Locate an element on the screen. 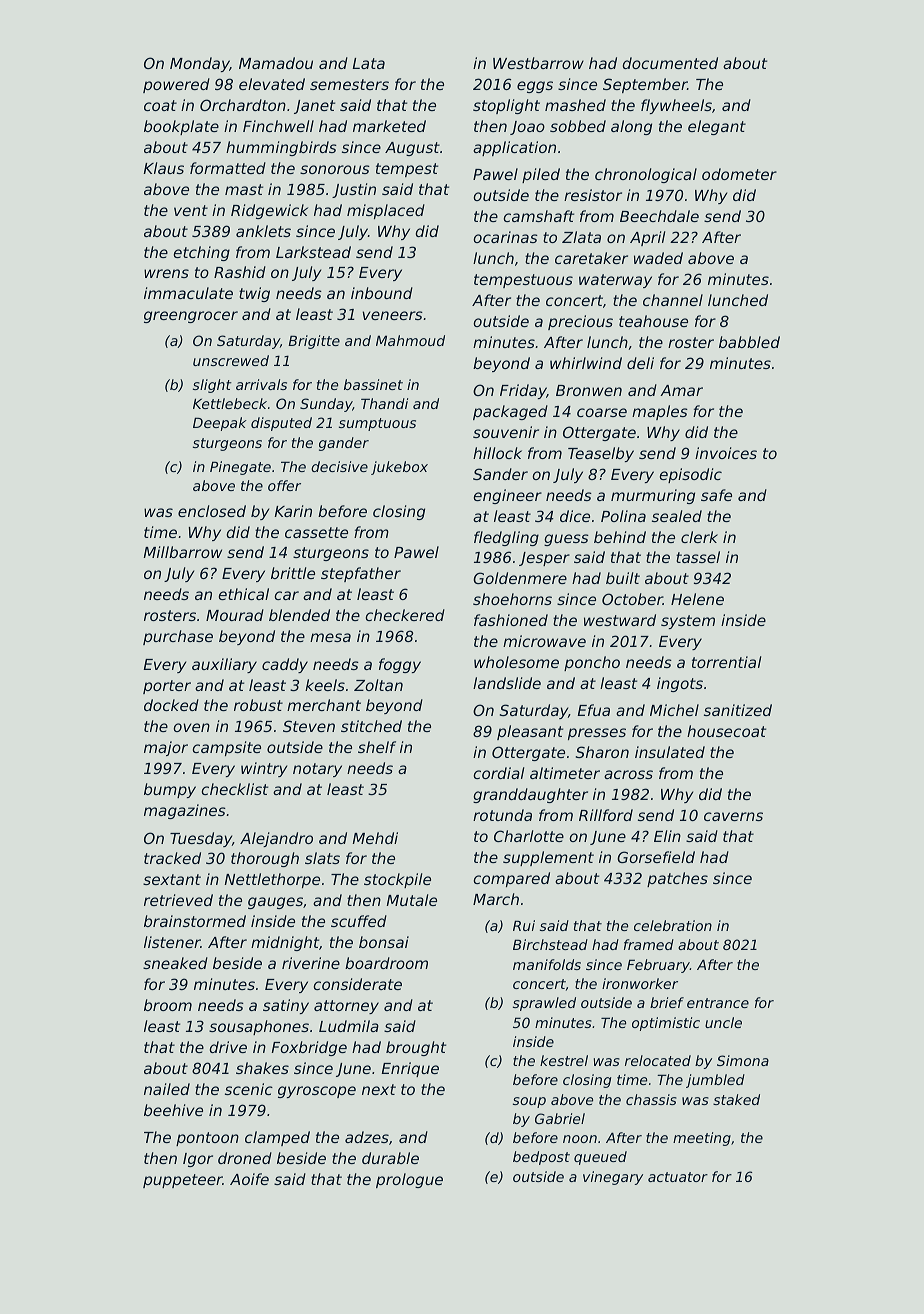 Image resolution: width=924 pixels, height=1314 pixels. across is located at coordinates (628, 774).
